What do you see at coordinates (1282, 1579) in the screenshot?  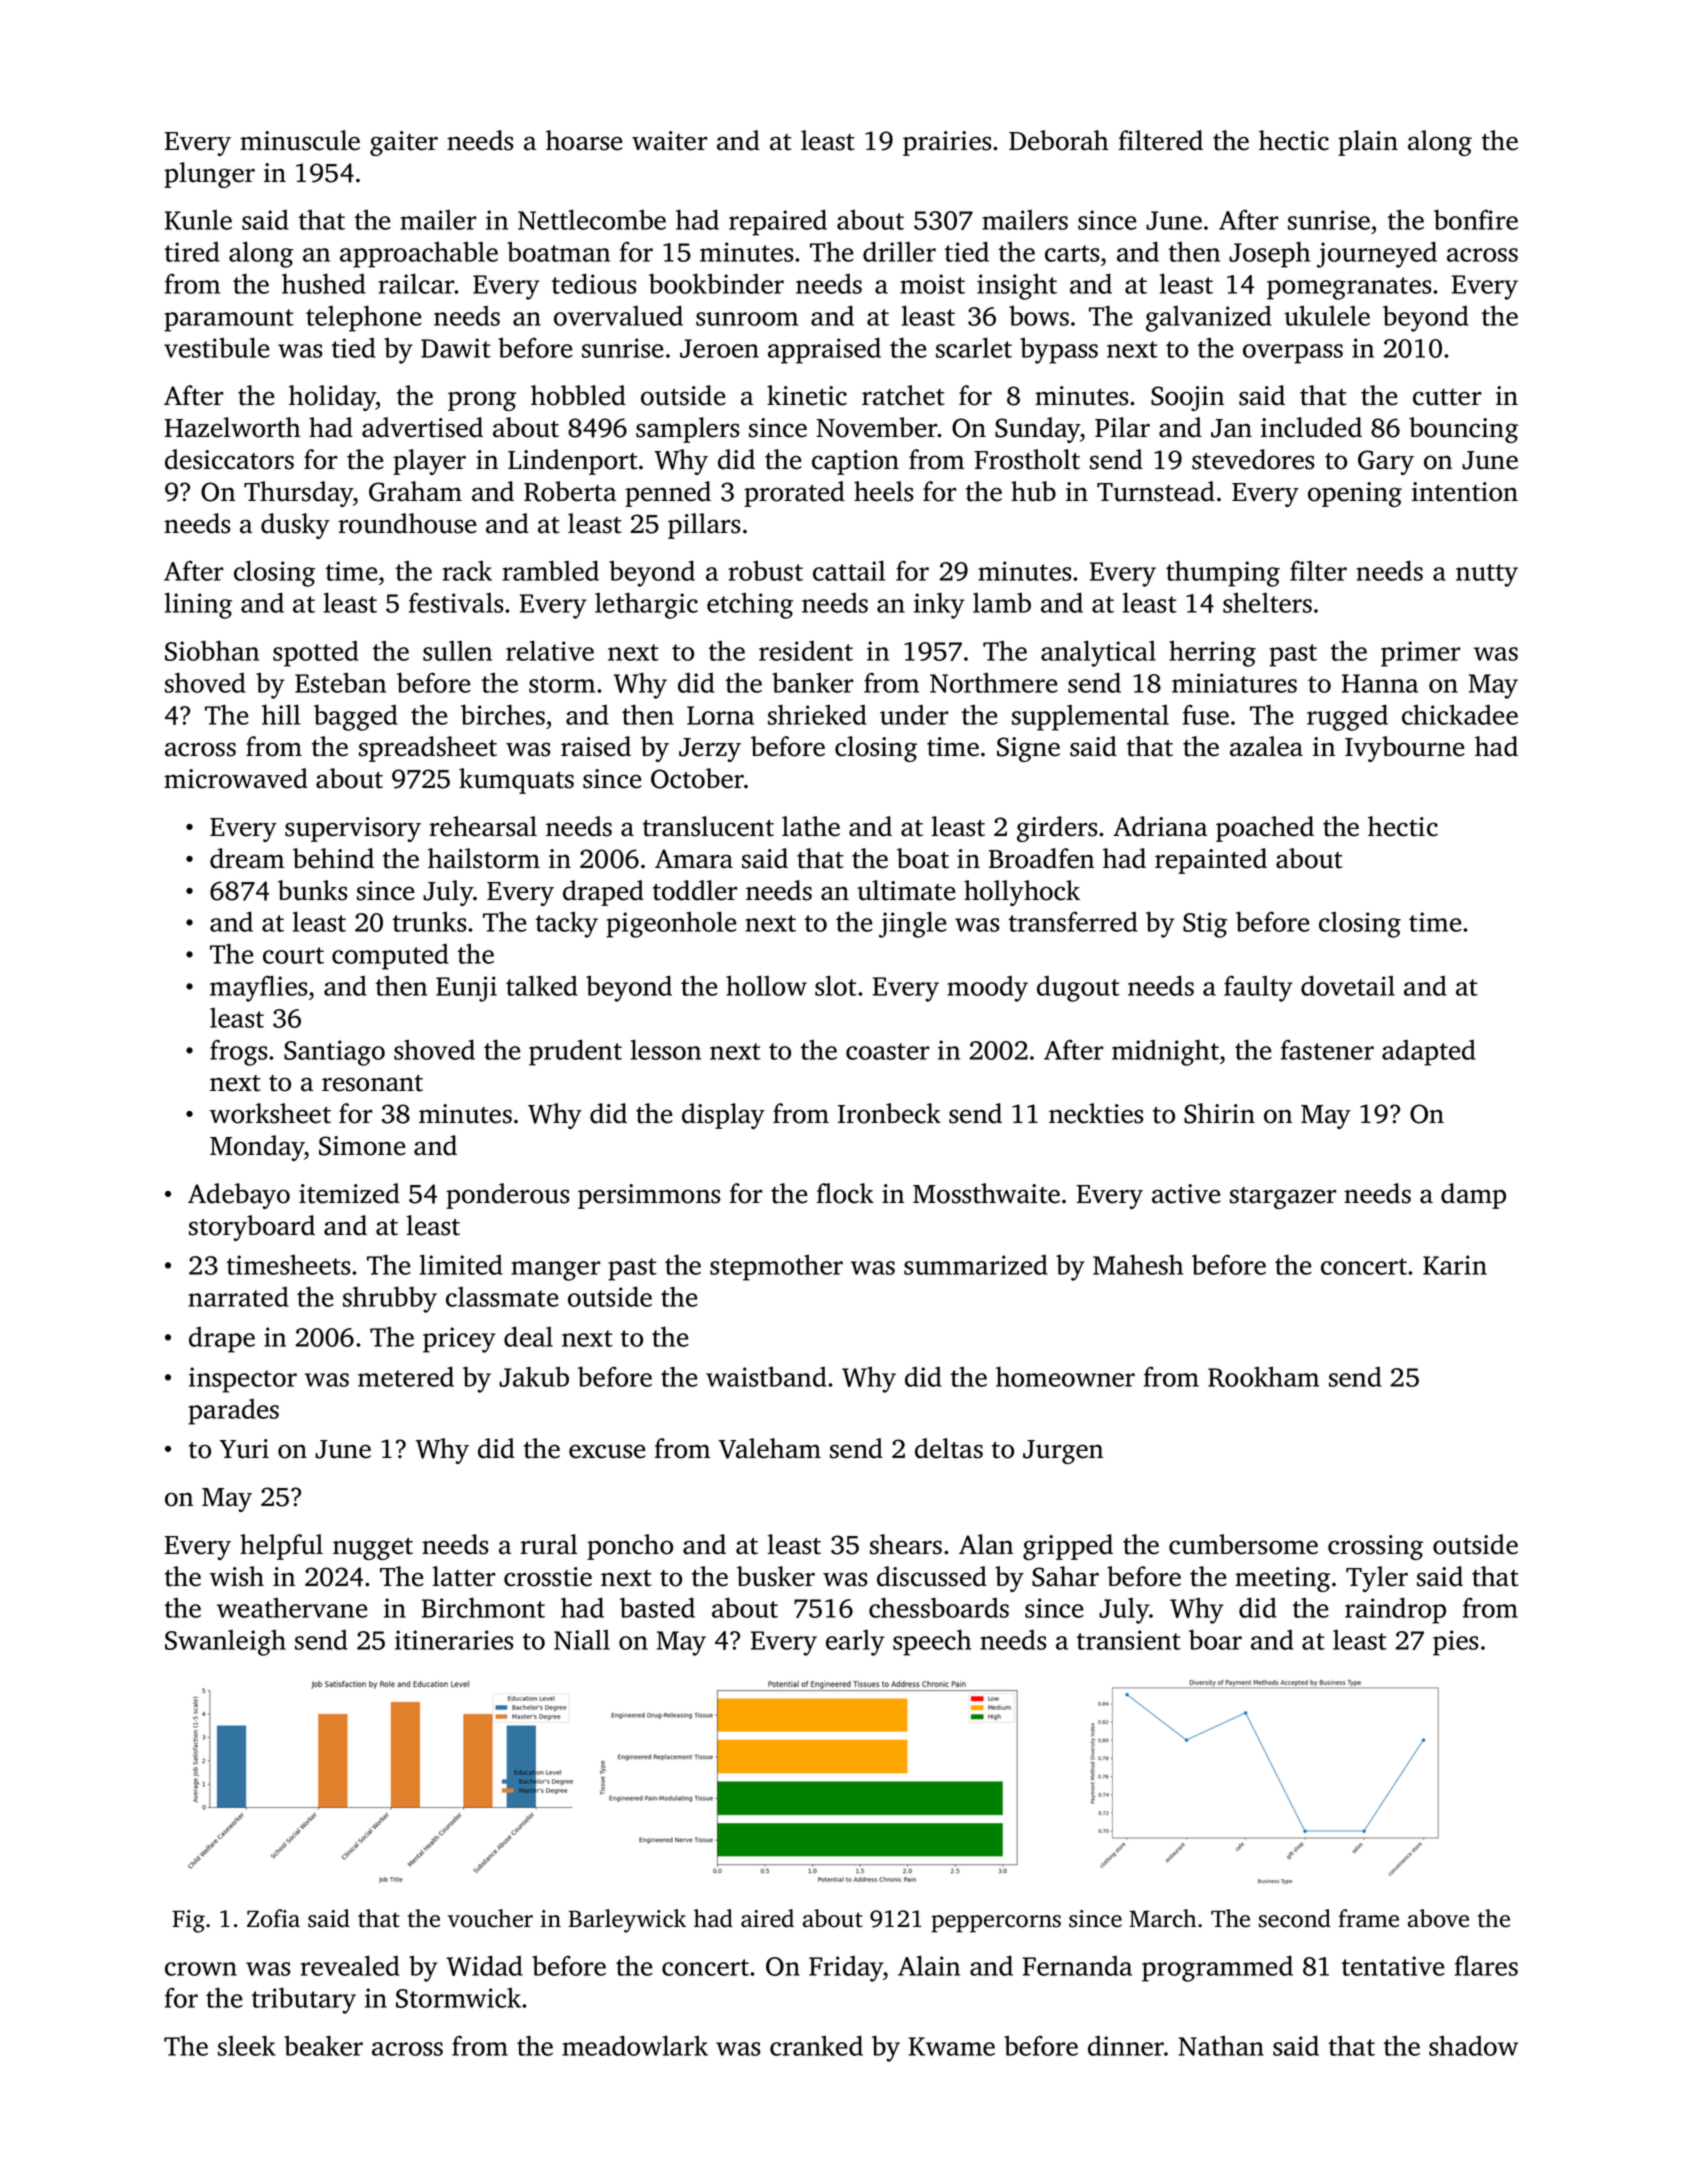 I see `meeting` at bounding box center [1282, 1579].
